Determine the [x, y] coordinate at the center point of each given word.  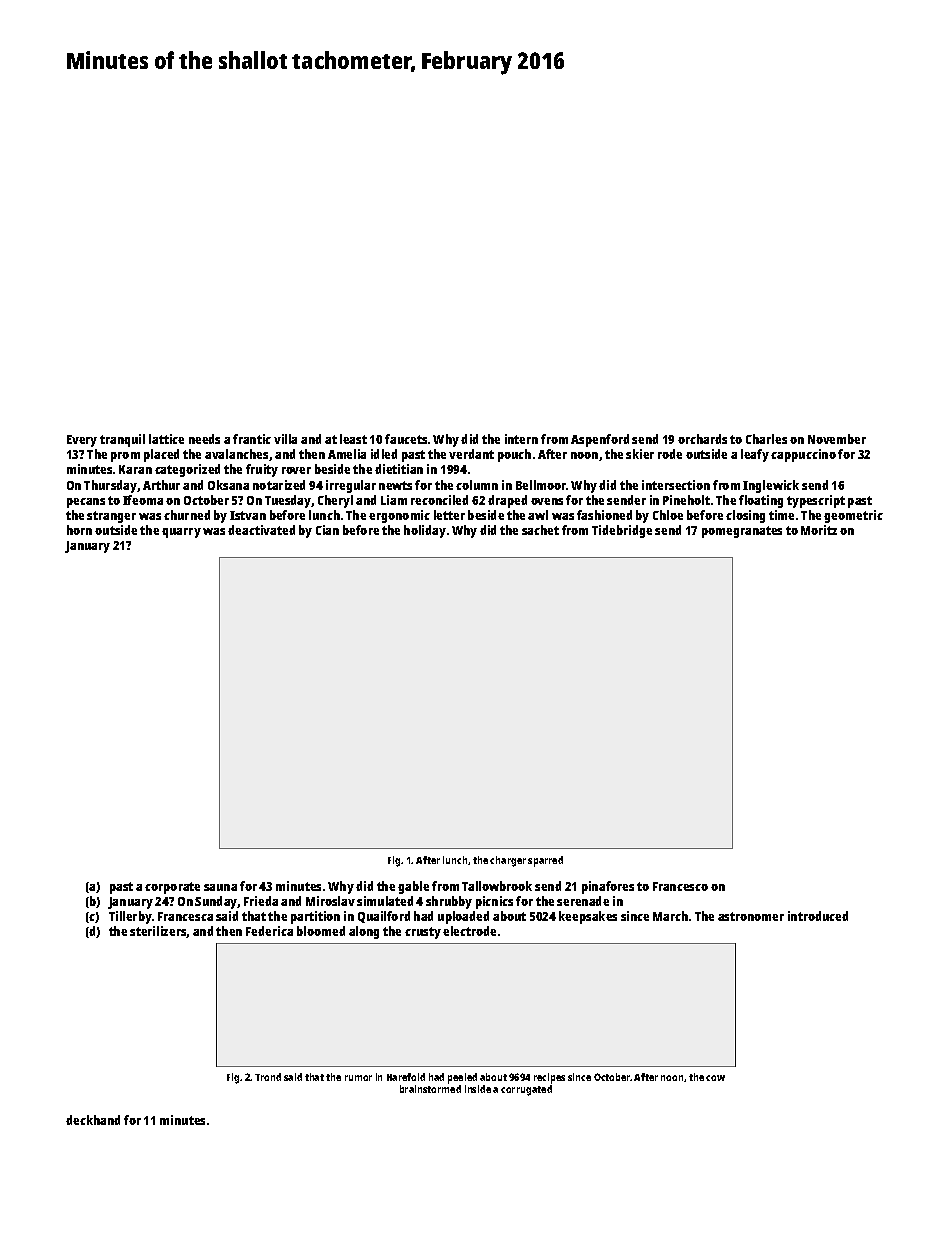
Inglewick [771, 486]
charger [508, 861]
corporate [172, 888]
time [781, 515]
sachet [540, 530]
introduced [818, 916]
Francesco [680, 886]
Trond [268, 1077]
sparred [545, 861]
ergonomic [399, 516]
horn [79, 530]
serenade [583, 901]
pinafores [608, 887]
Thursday [110, 486]
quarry [181, 533]
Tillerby [130, 917]
